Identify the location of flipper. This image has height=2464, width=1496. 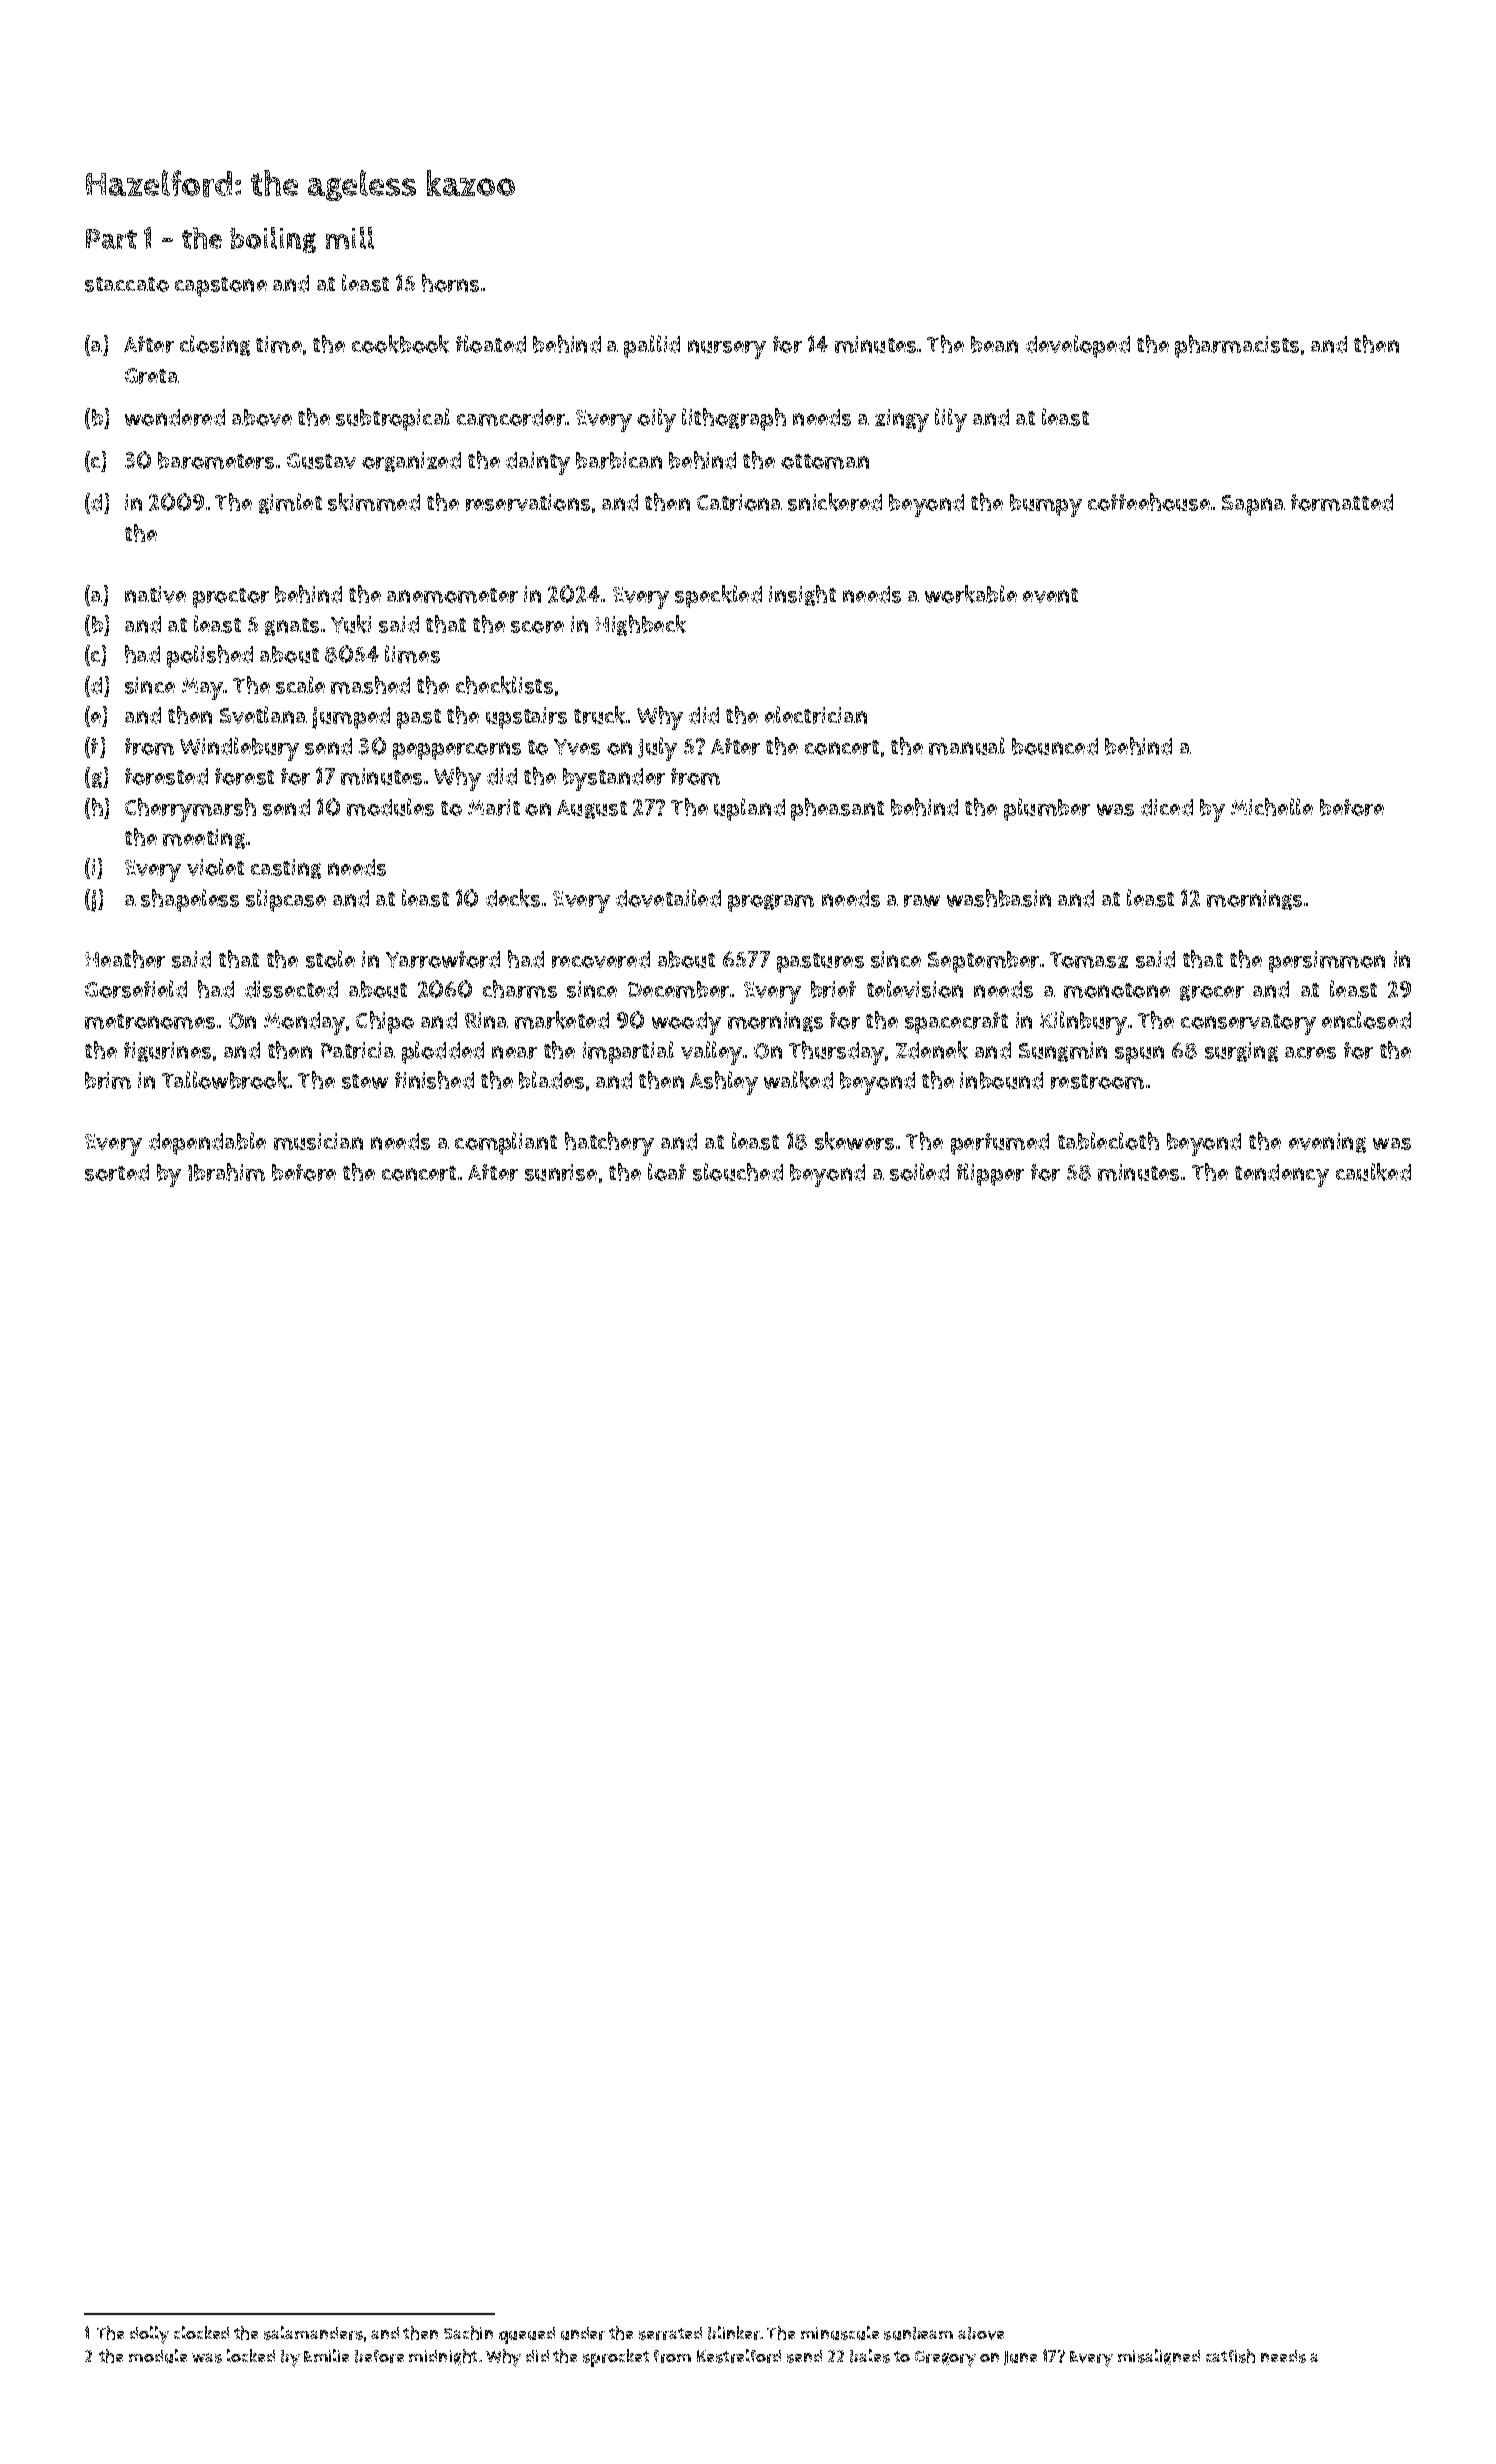
(990, 1174).
